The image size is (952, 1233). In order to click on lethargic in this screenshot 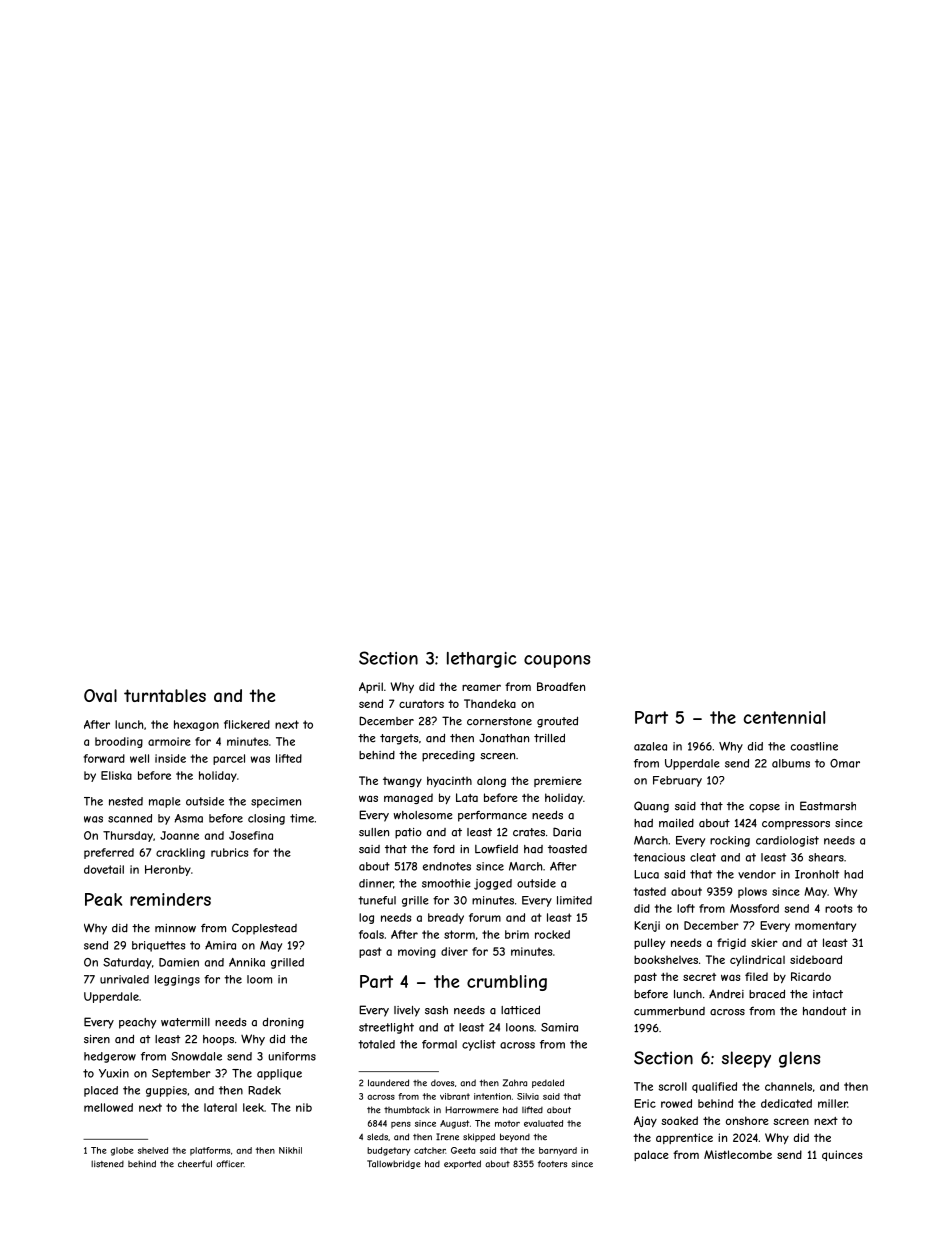, I will do `click(482, 660)`.
